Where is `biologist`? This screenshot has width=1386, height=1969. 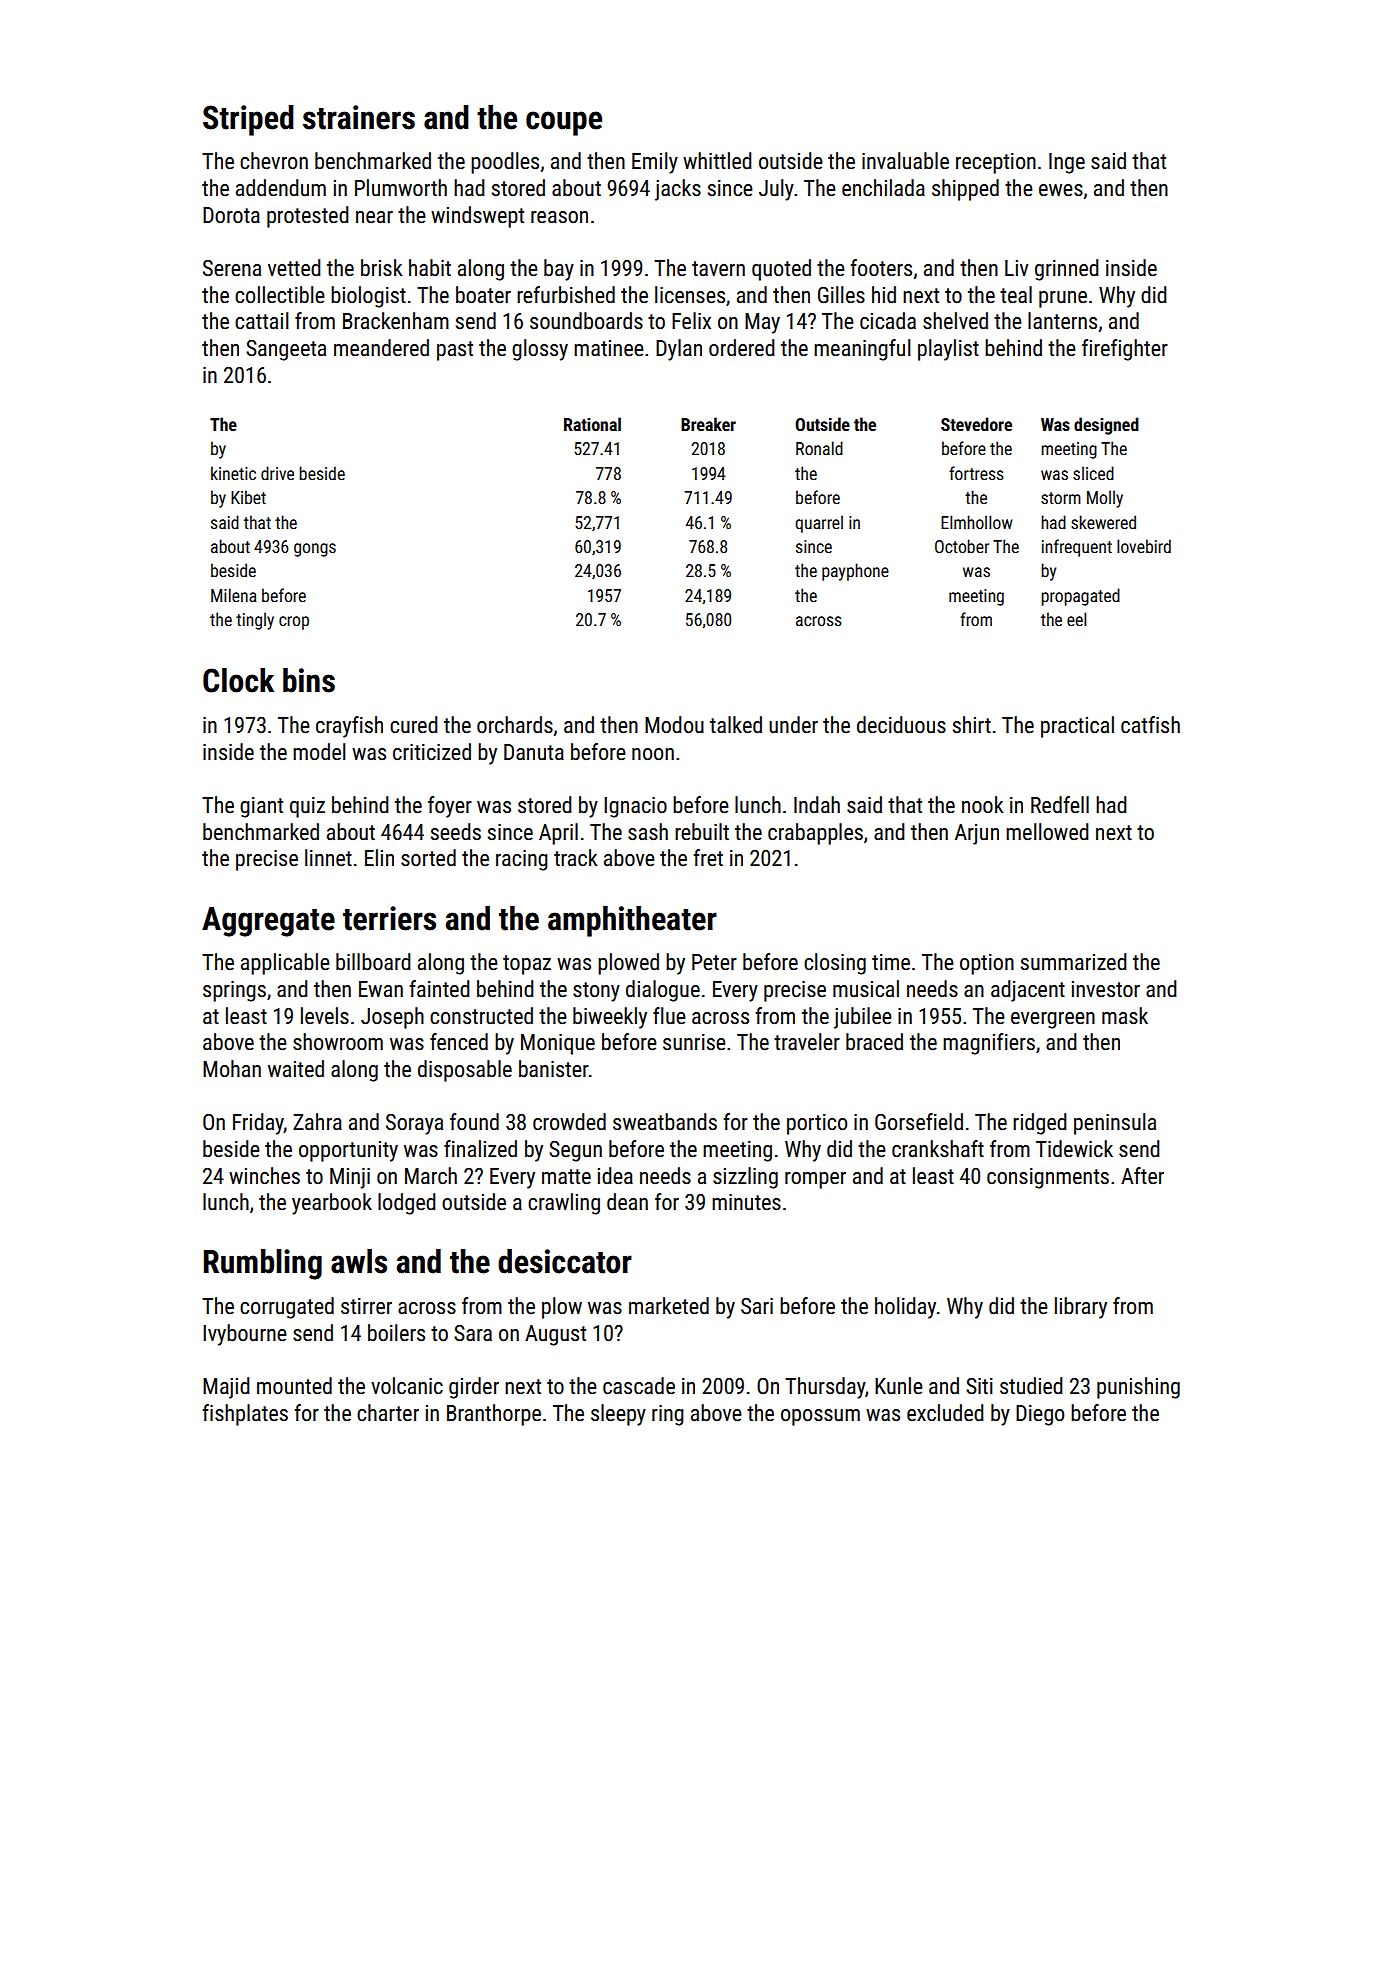 biologist is located at coordinates (368, 297).
